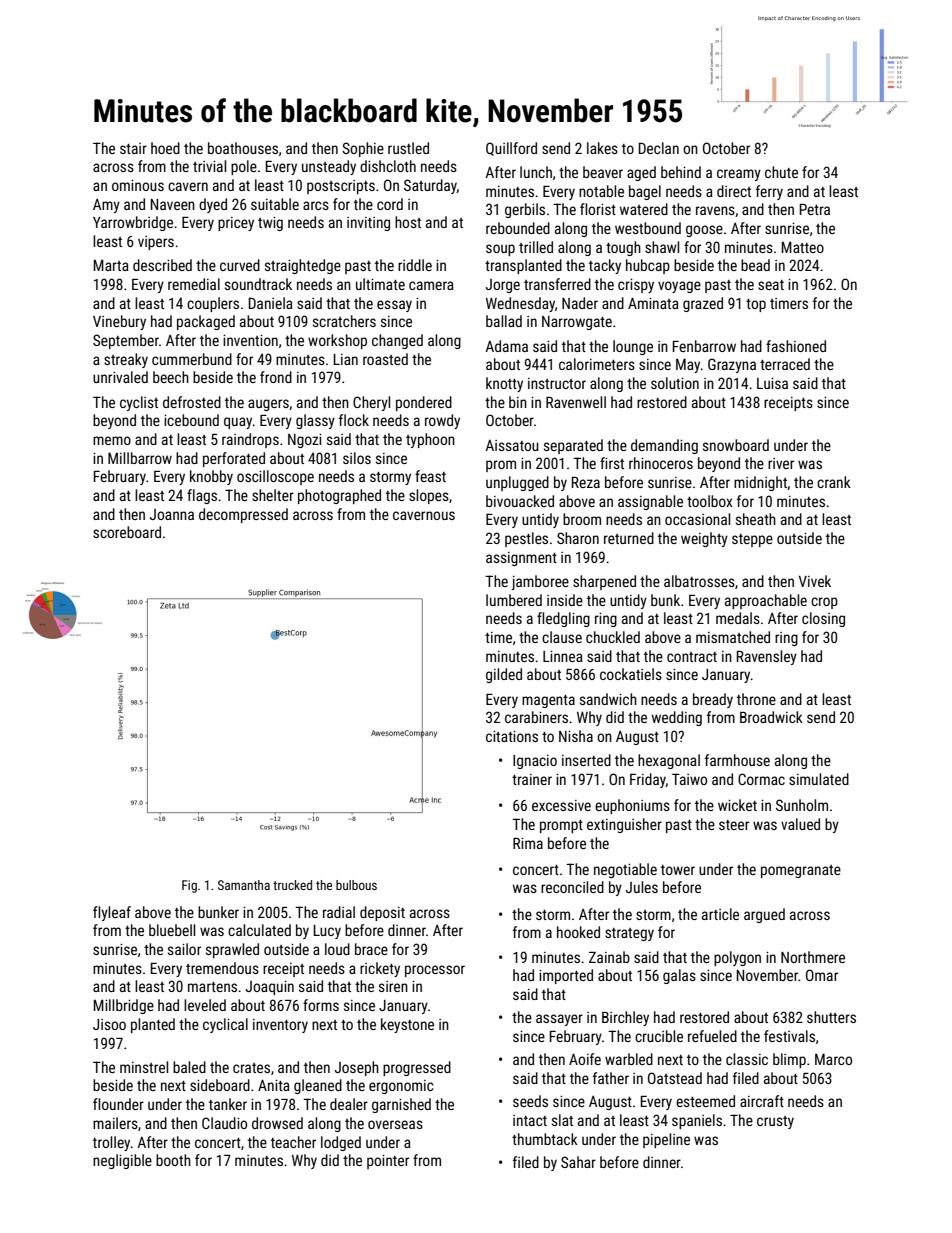 Image resolution: width=952 pixels, height=1233 pixels. Describe the element at coordinates (138, 185) in the screenshot. I see `ominous` at that location.
